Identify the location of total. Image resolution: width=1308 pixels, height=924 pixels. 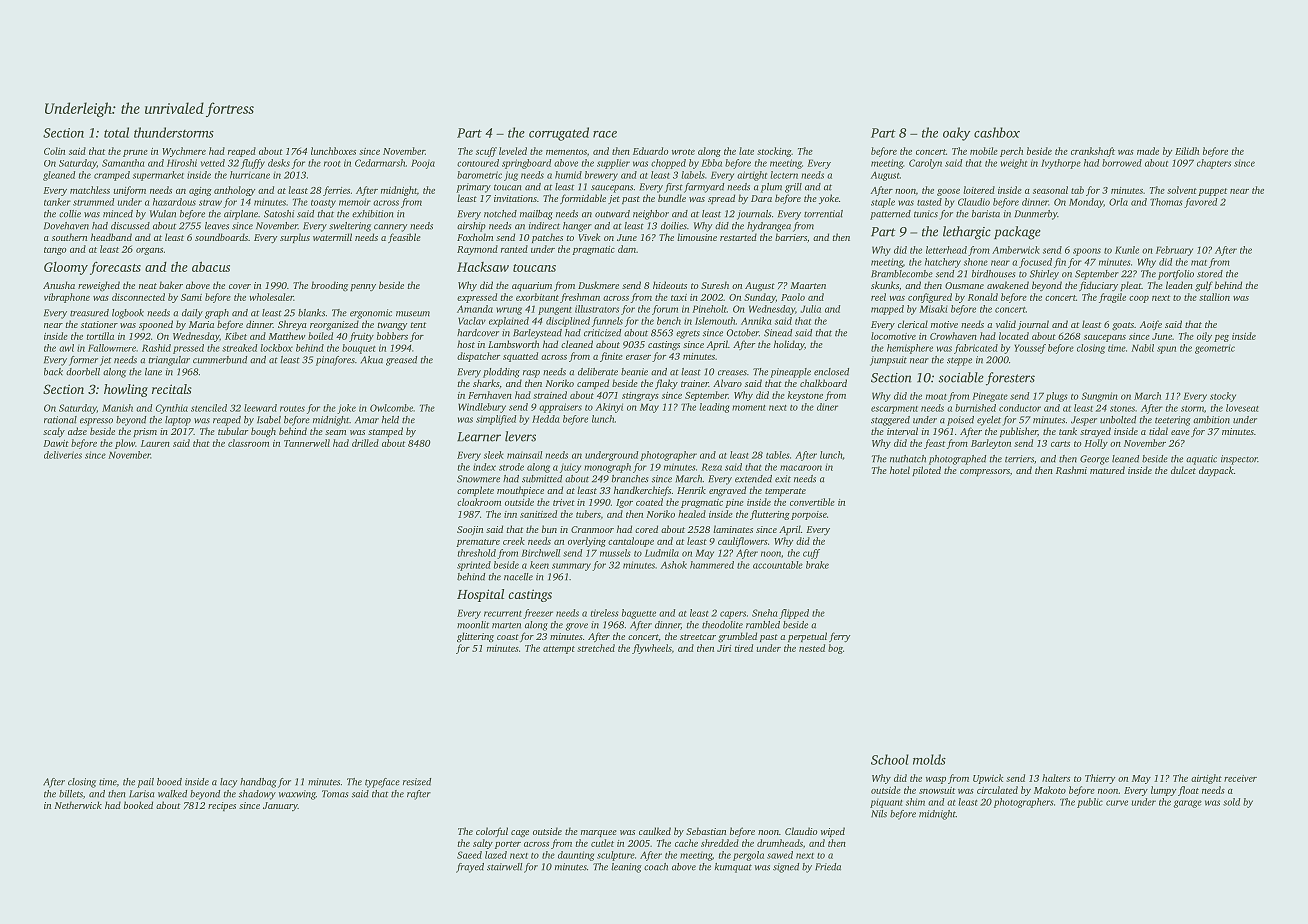
(116, 132).
